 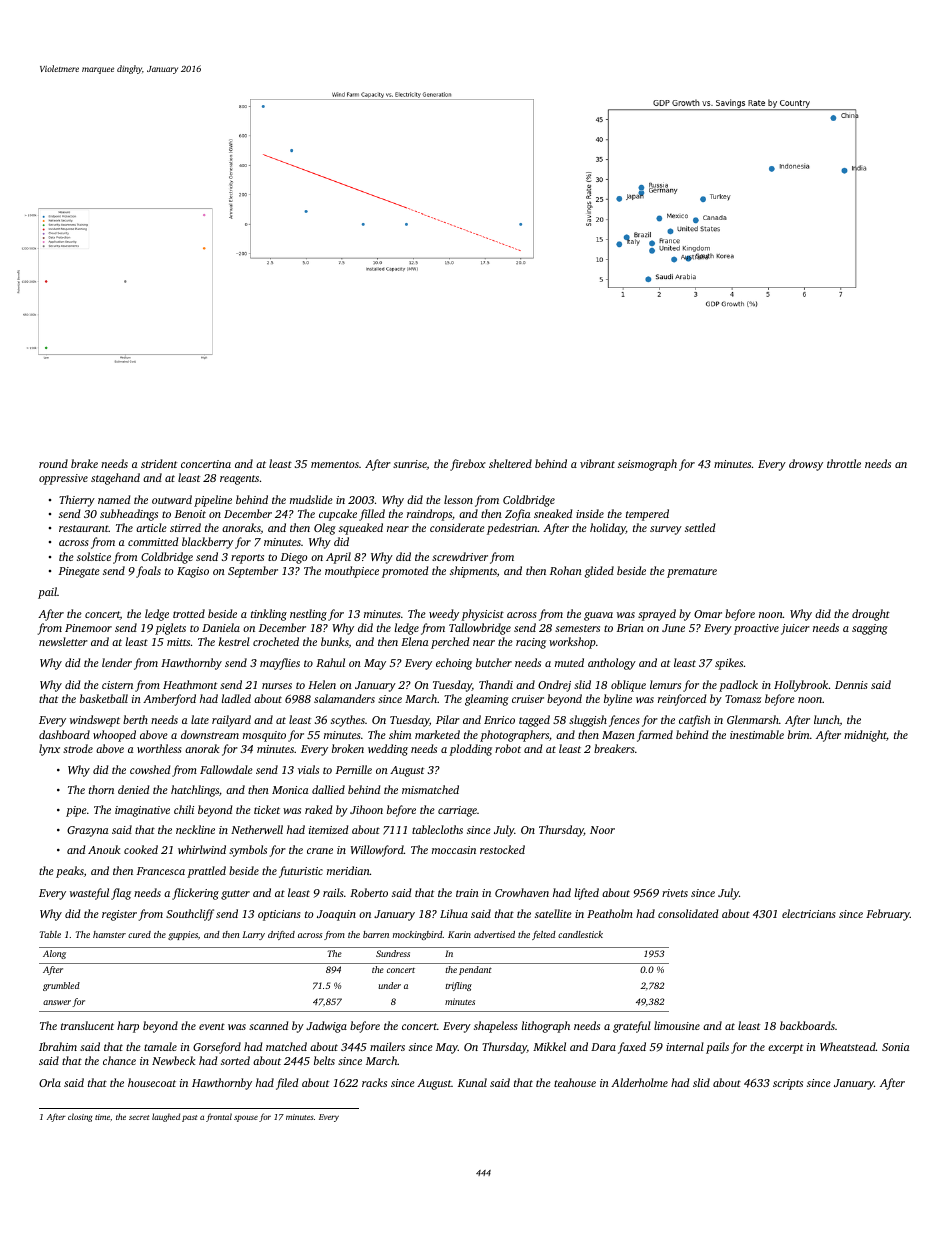 What do you see at coordinates (865, 736) in the screenshot?
I see `midnight` at bounding box center [865, 736].
